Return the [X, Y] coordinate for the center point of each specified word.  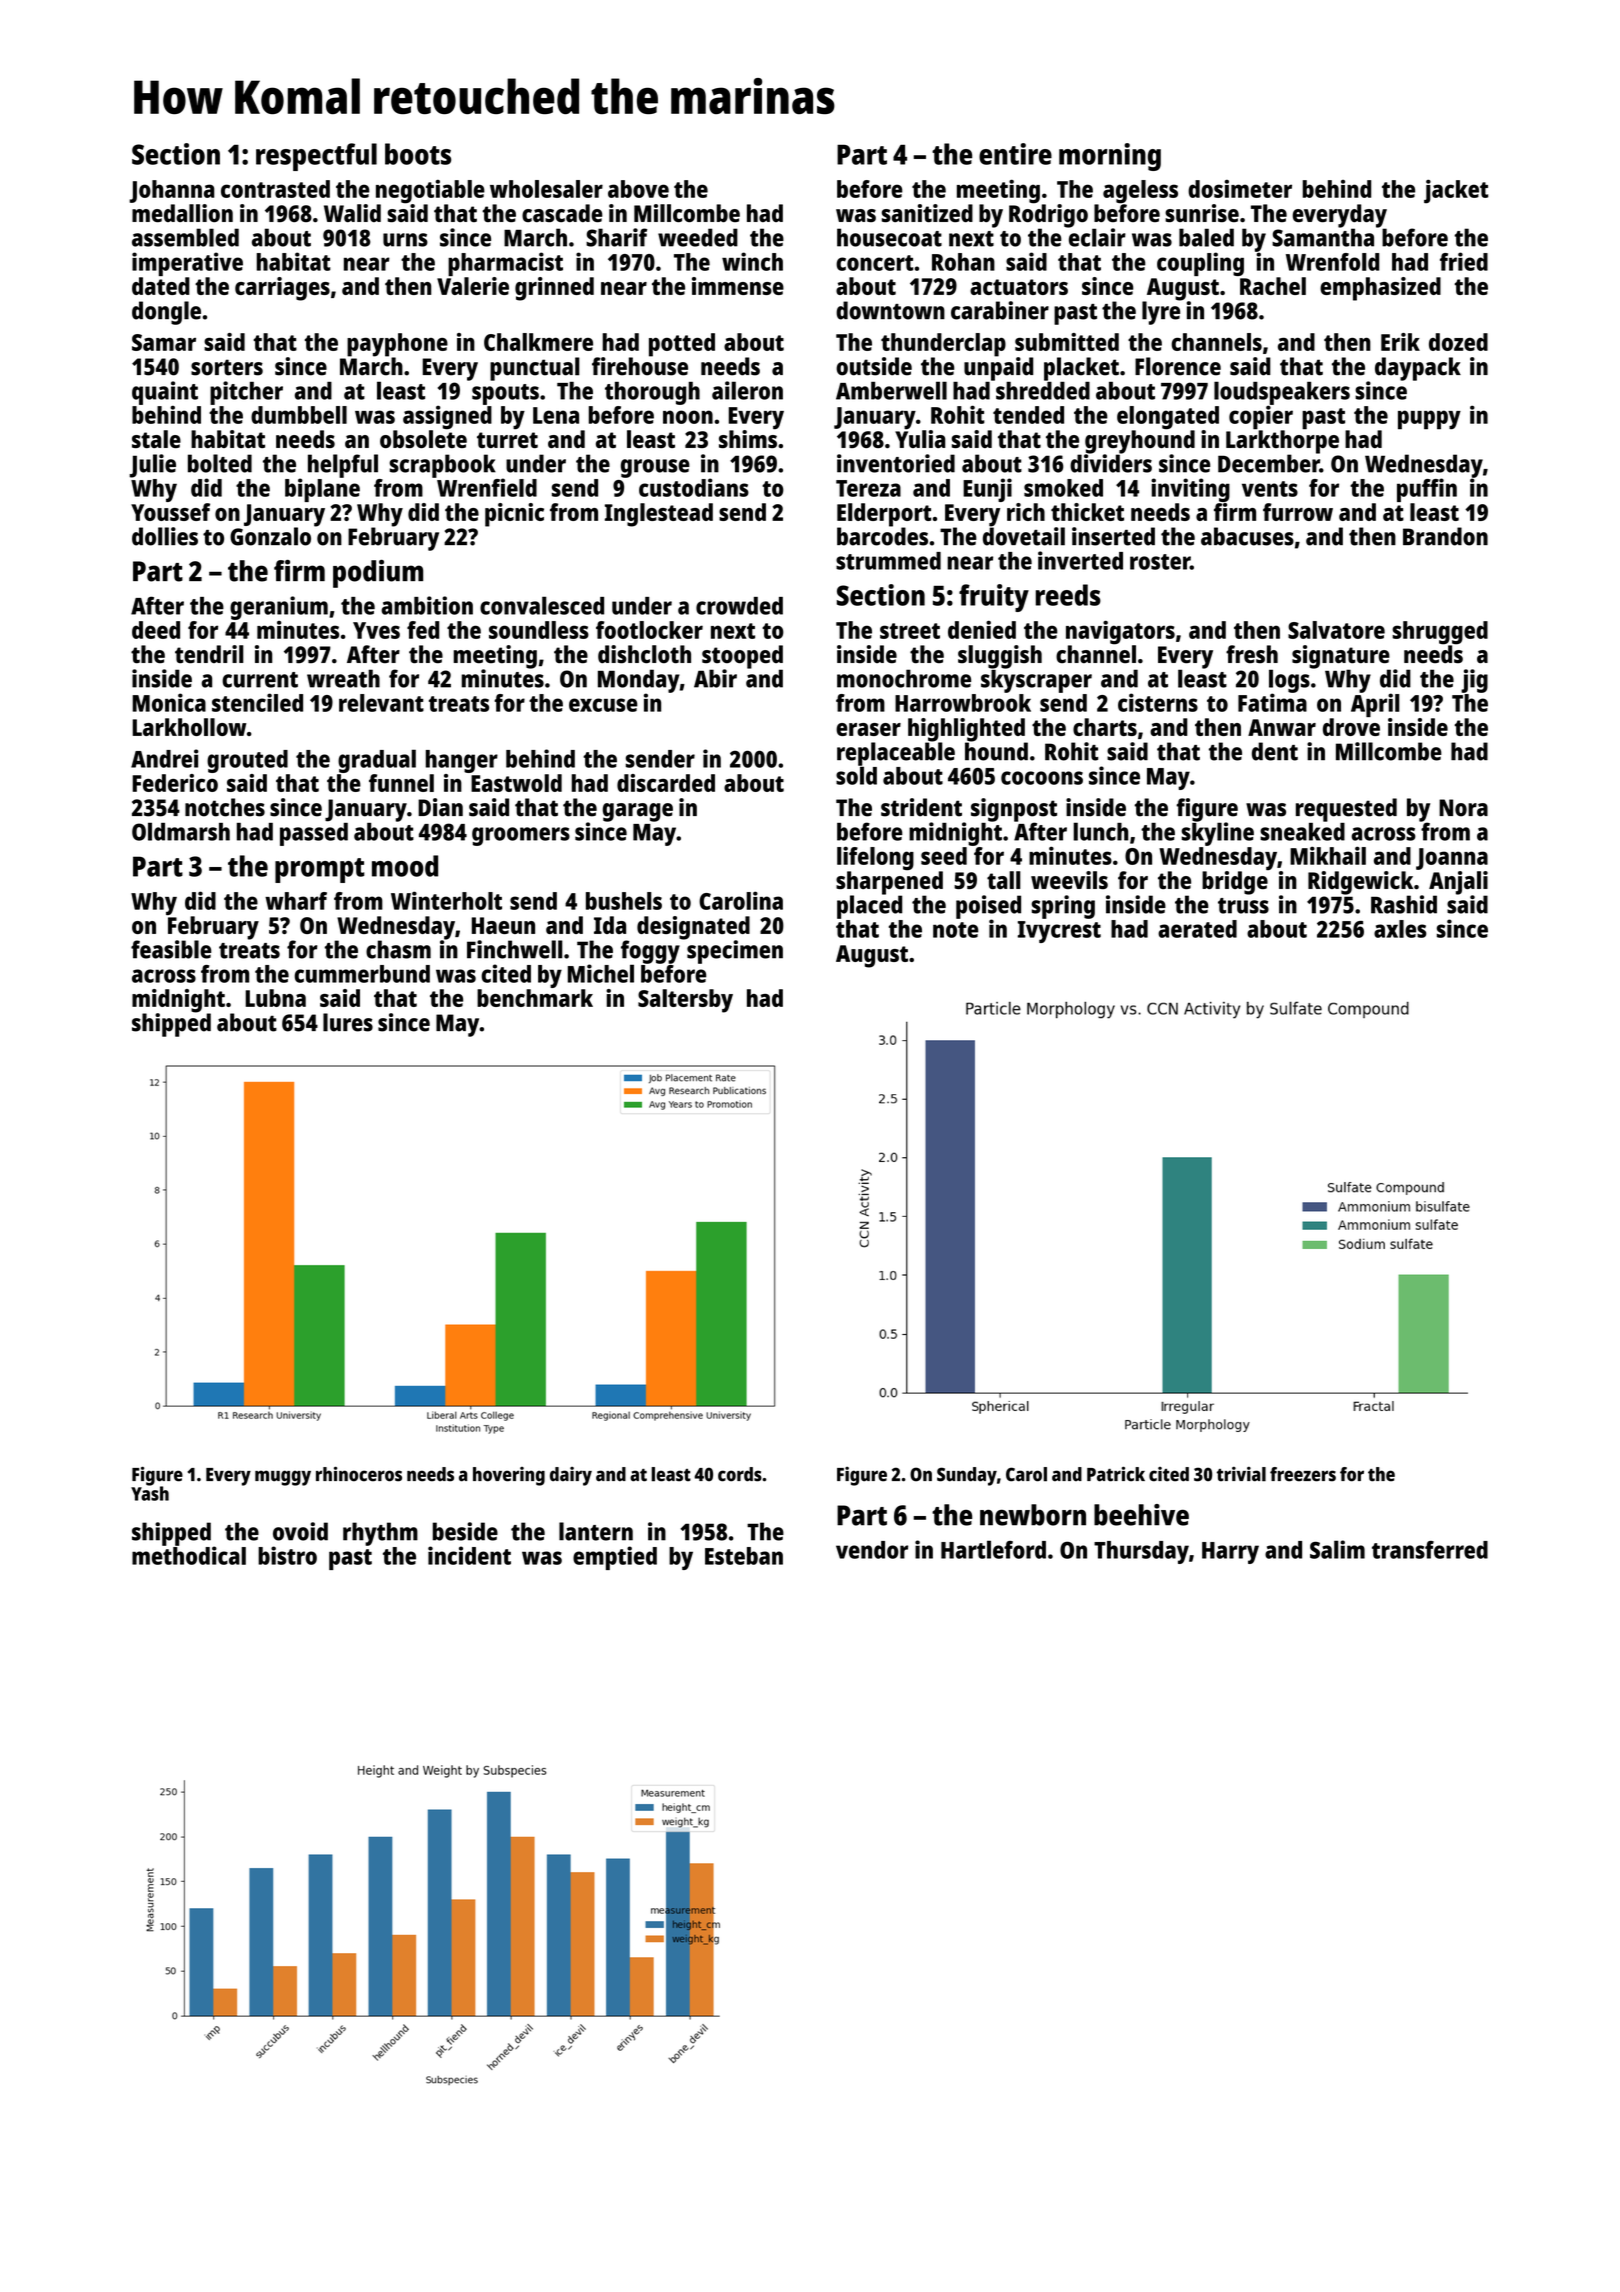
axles [1400, 929]
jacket [1456, 191]
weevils [1069, 880]
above [638, 189]
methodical [189, 1555]
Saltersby [685, 1001]
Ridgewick [1360, 883]
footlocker [649, 630]
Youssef [170, 512]
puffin [1427, 490]
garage [638, 812]
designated [693, 928]
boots [418, 154]
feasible [171, 949]
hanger [462, 761]
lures [348, 1022]
